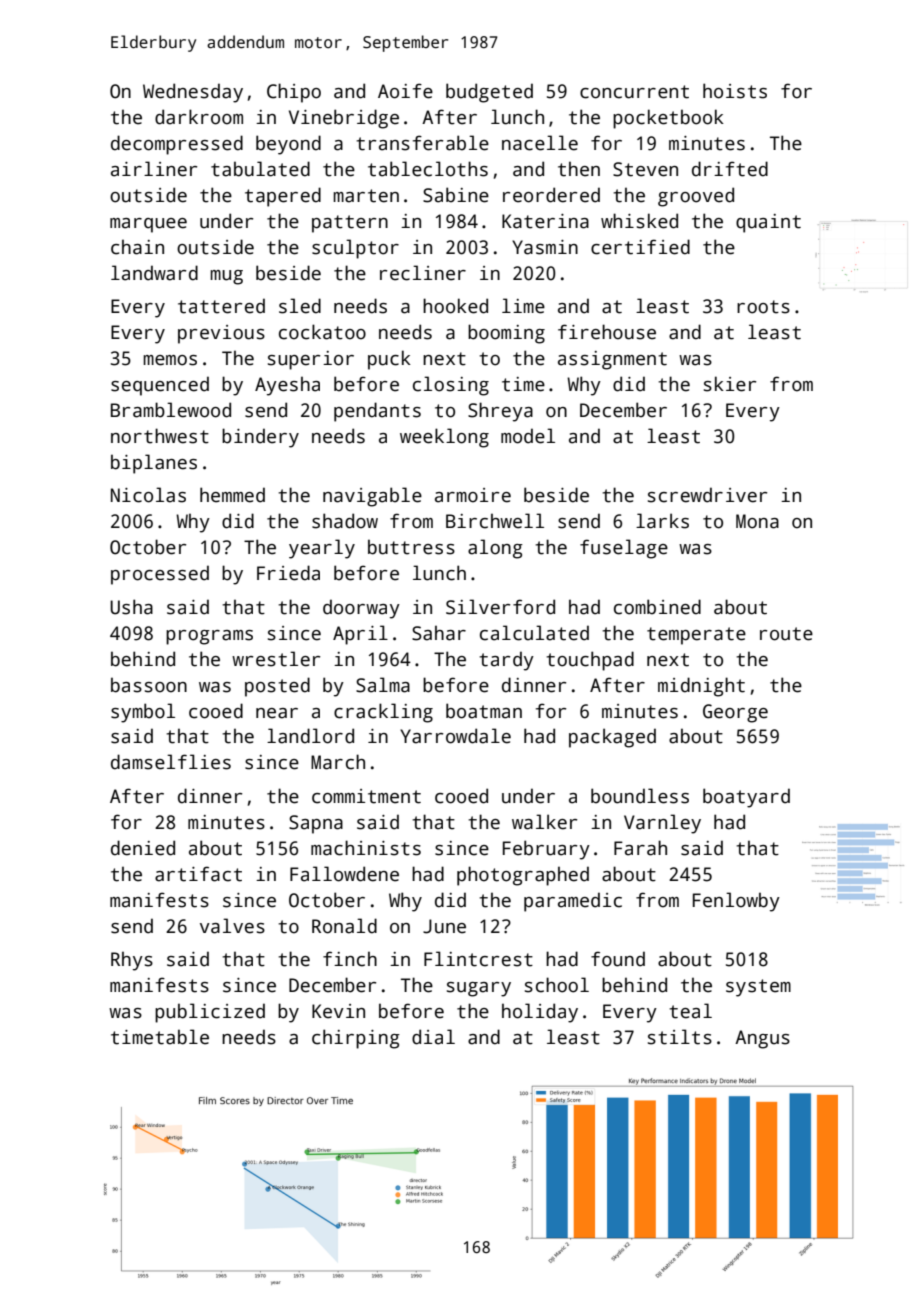 This document has width=924, height=1308. What do you see at coordinates (310, 736) in the document?
I see `landlord` at bounding box center [310, 736].
